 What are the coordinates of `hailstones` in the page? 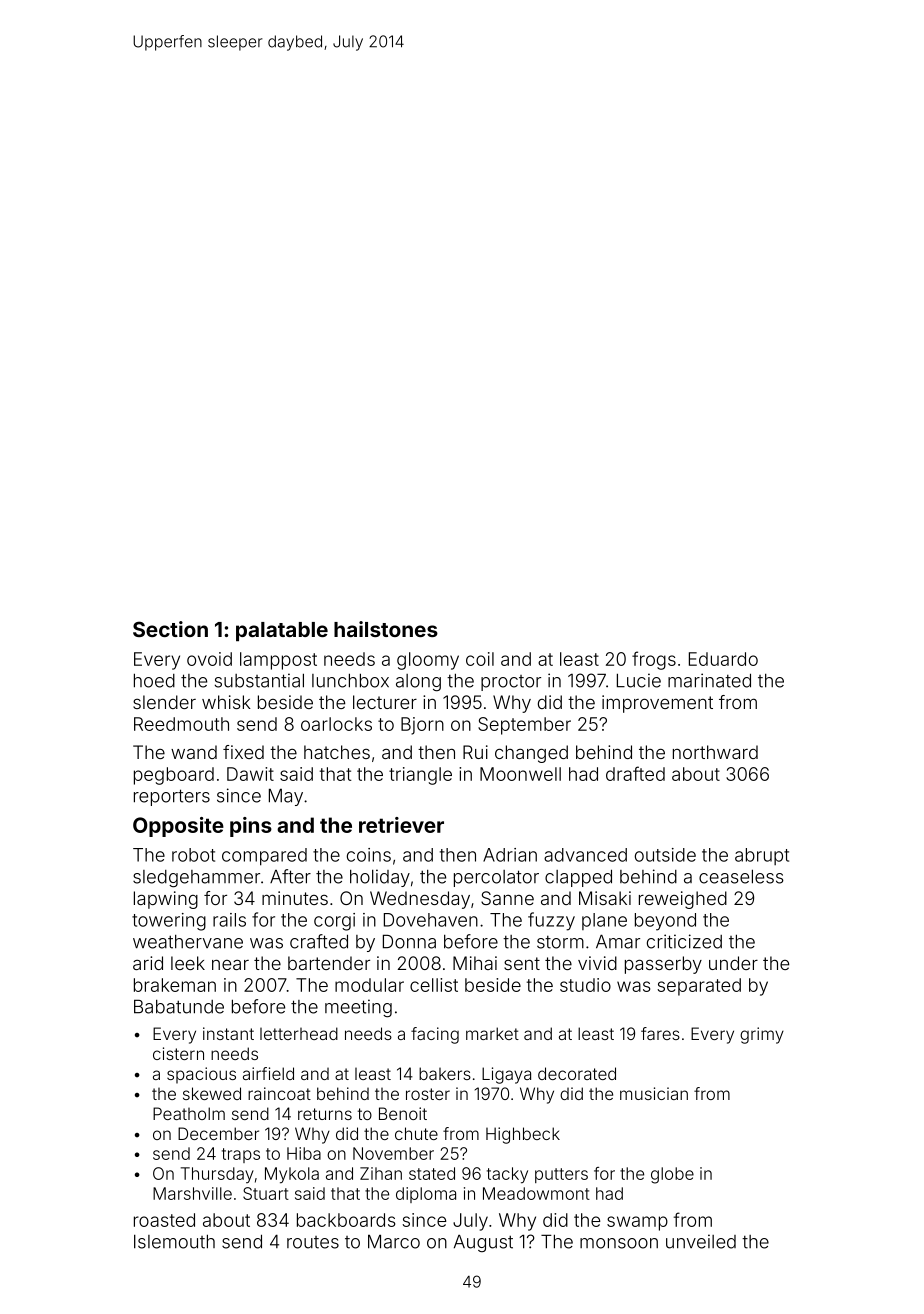 It's located at (386, 629).
